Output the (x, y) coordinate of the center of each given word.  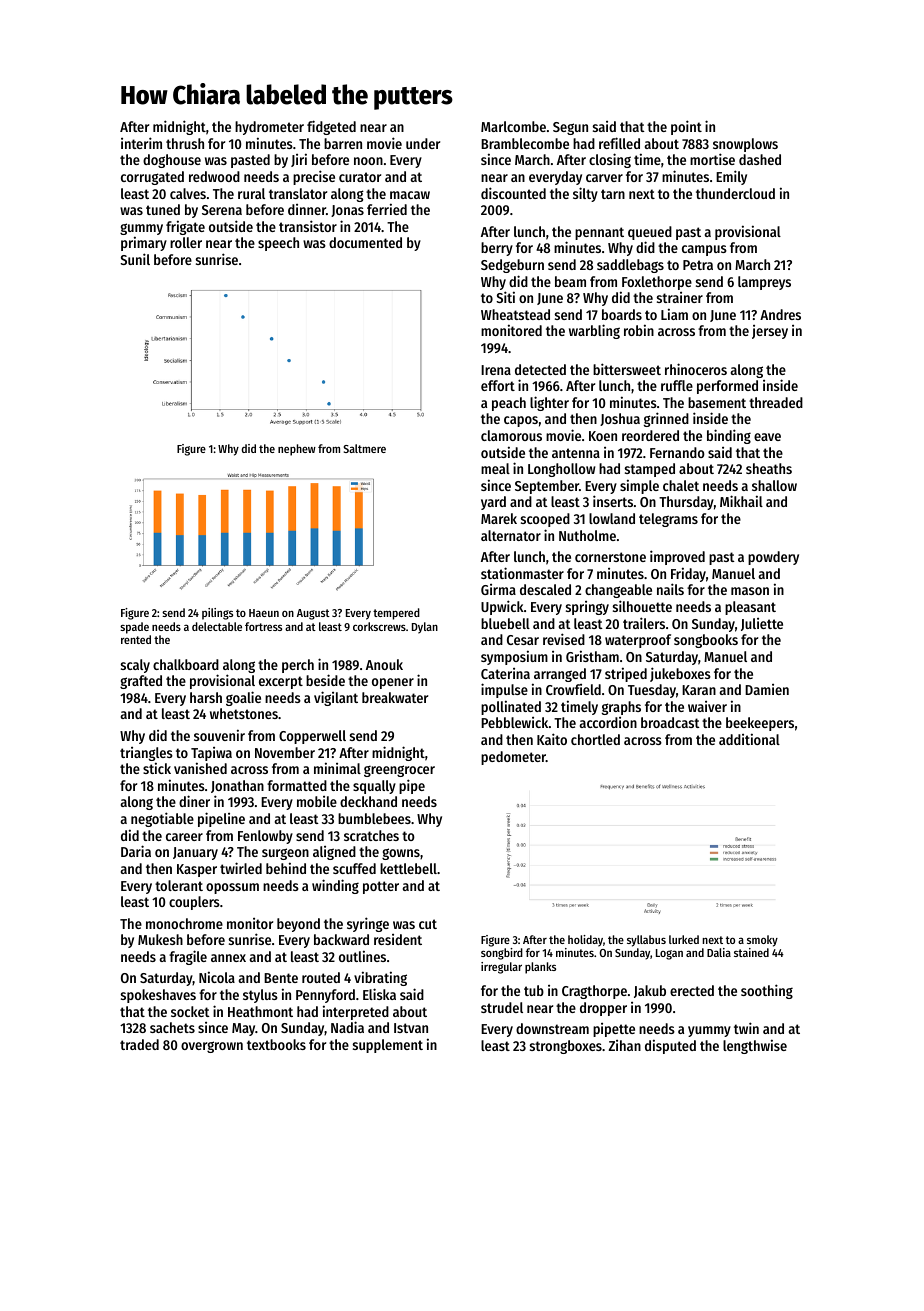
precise (314, 177)
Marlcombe (513, 126)
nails (670, 589)
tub (534, 990)
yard (493, 503)
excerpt (281, 682)
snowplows (745, 145)
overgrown (212, 1047)
